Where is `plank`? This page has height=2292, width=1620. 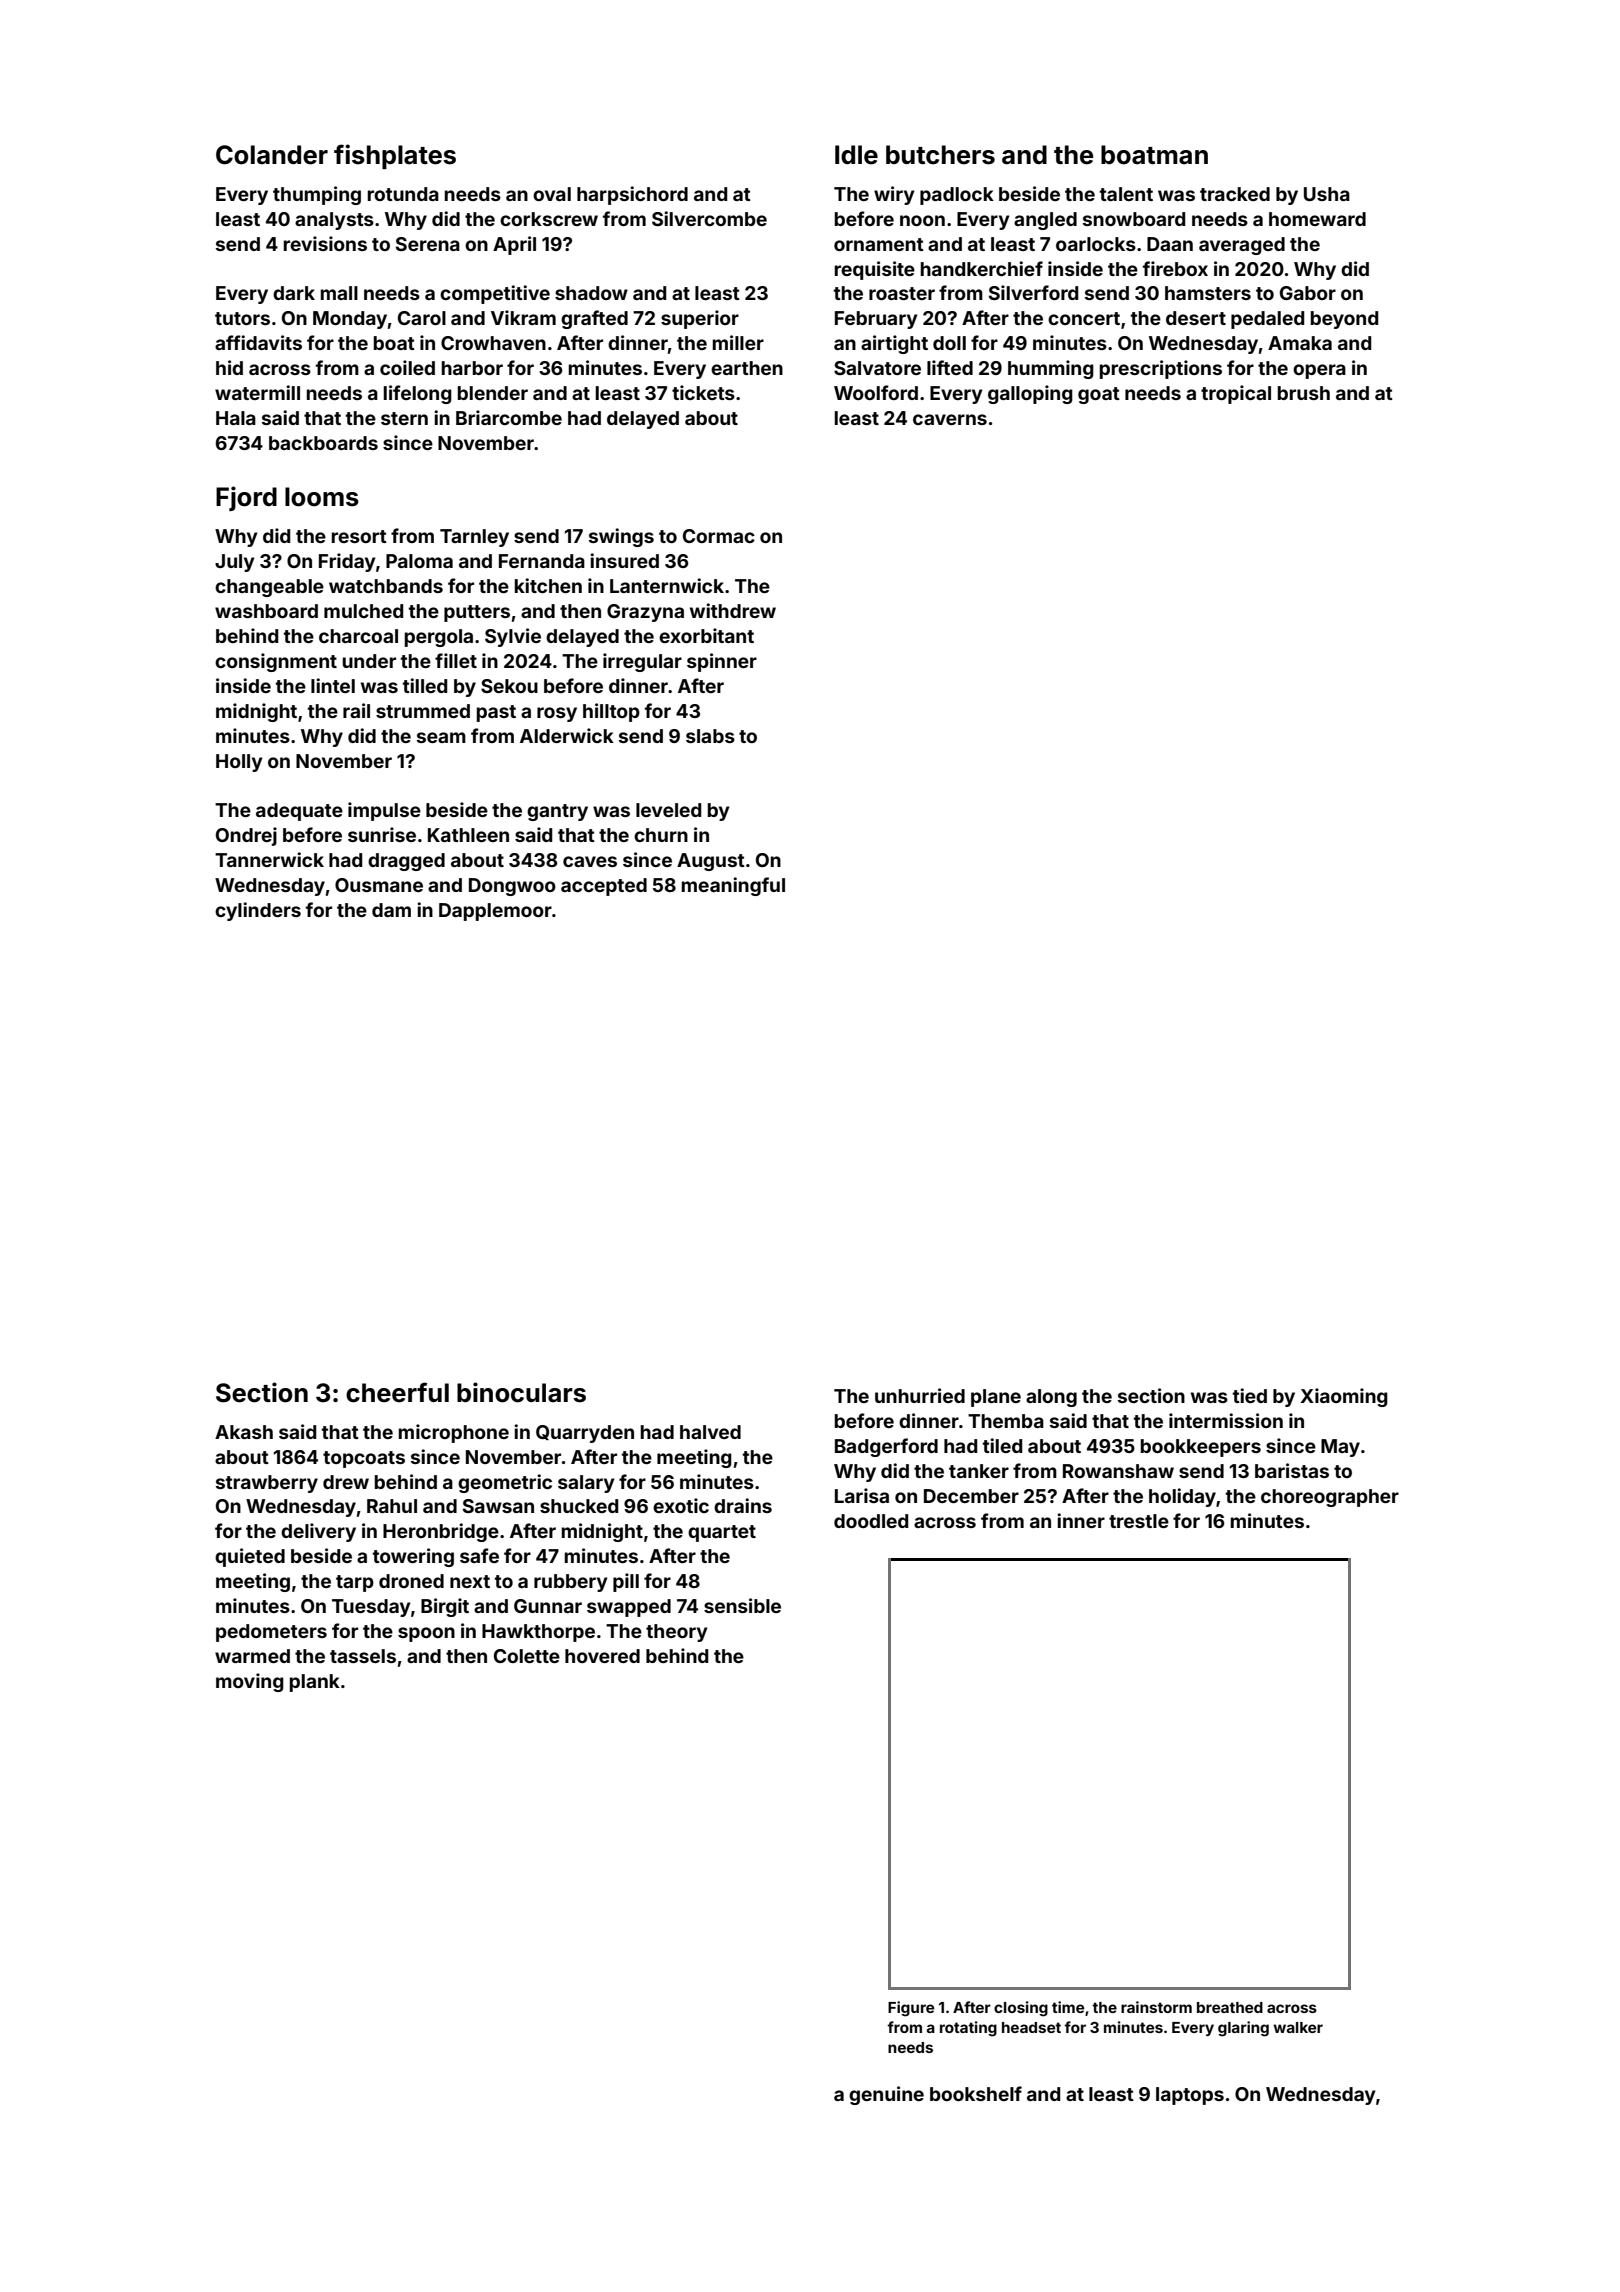
plank is located at coordinates (315, 1683).
